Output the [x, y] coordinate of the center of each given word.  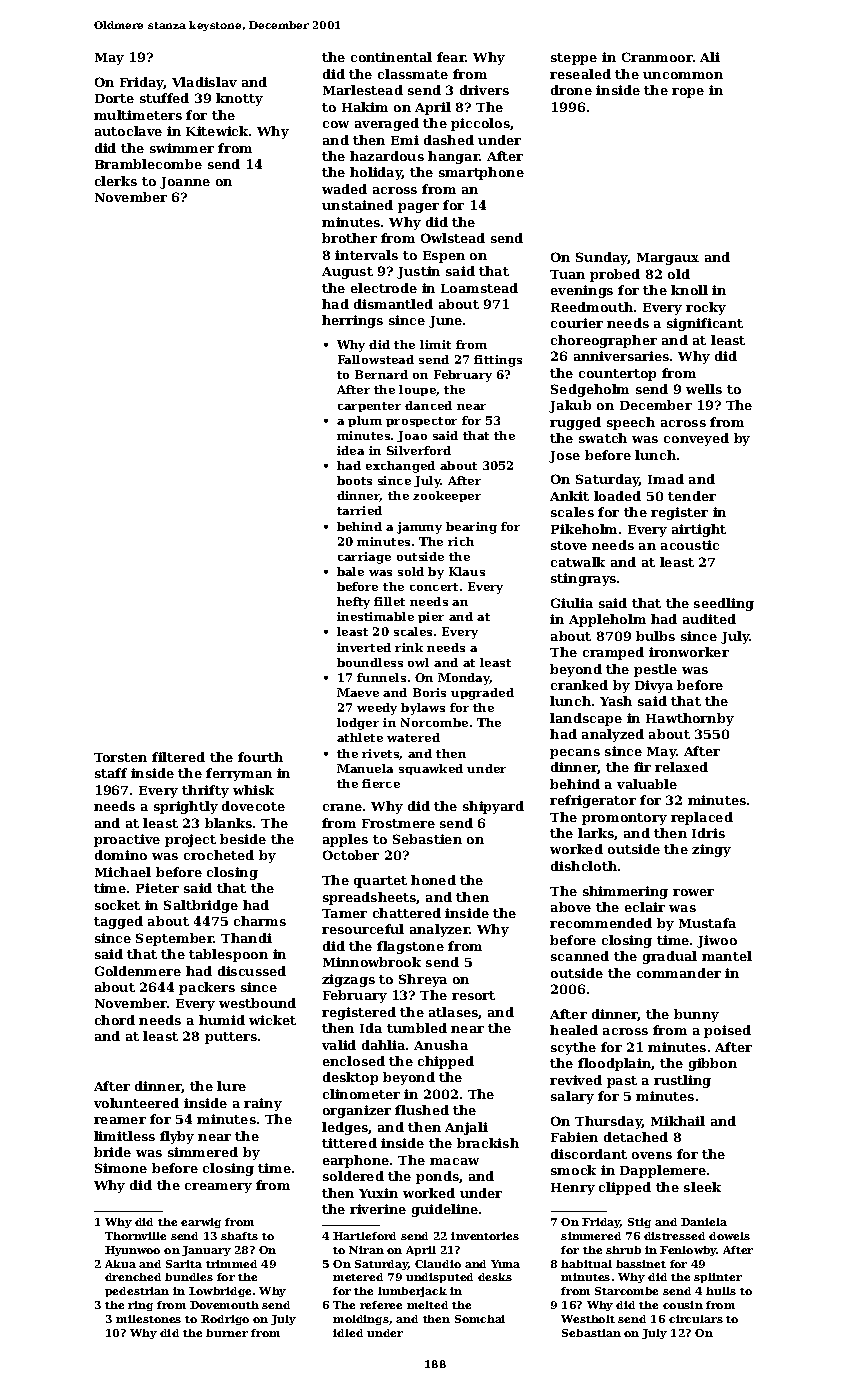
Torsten [120, 757]
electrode [384, 288]
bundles [189, 1277]
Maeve [358, 692]
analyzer [440, 930]
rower [693, 892]
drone [571, 90]
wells [704, 389]
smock [573, 1170]
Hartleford [364, 1236]
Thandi [246, 938]
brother [349, 238]
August [347, 273]
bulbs [655, 636]
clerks [116, 181]
